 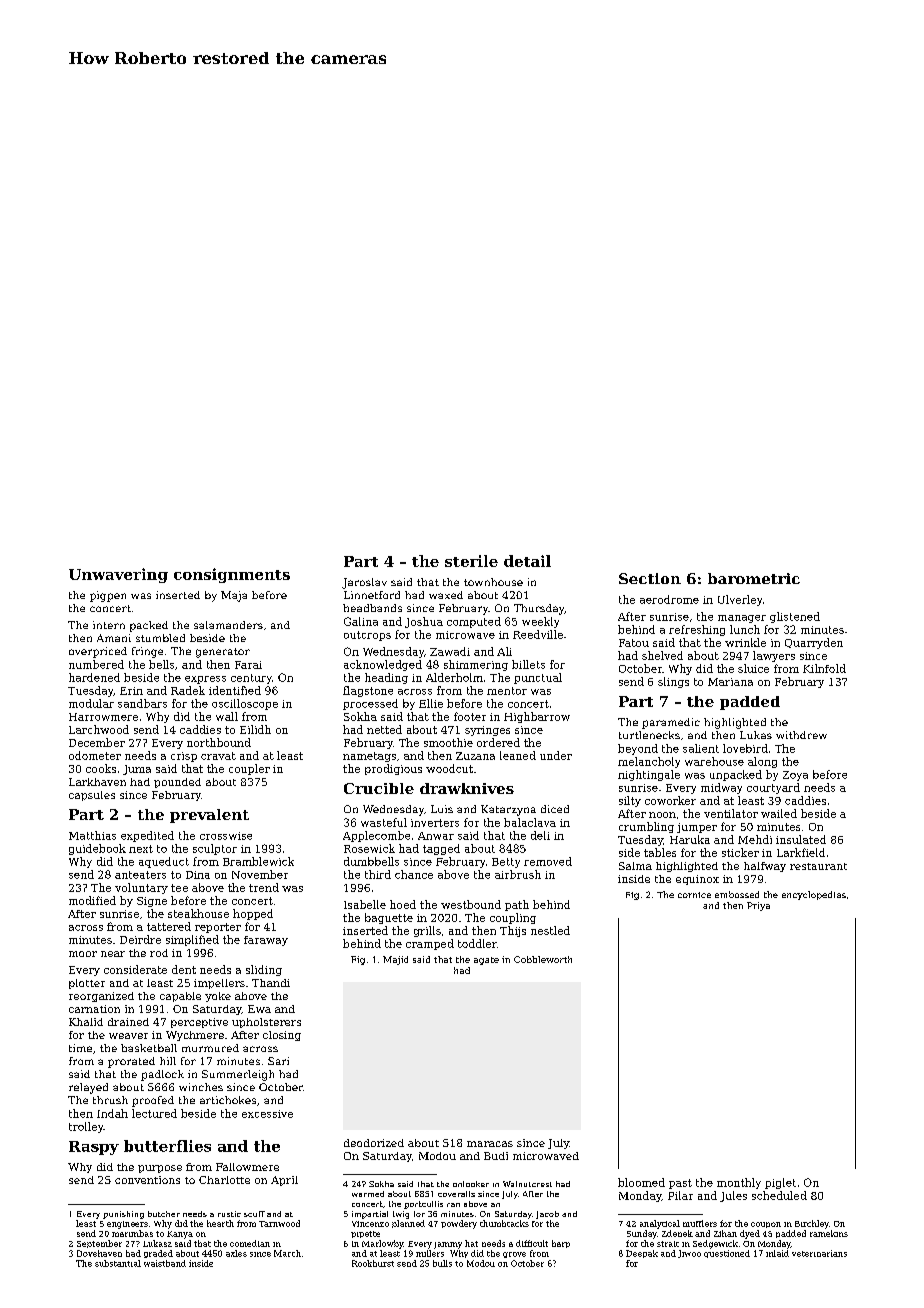 I want to click on guidebook, so click(x=97, y=849).
